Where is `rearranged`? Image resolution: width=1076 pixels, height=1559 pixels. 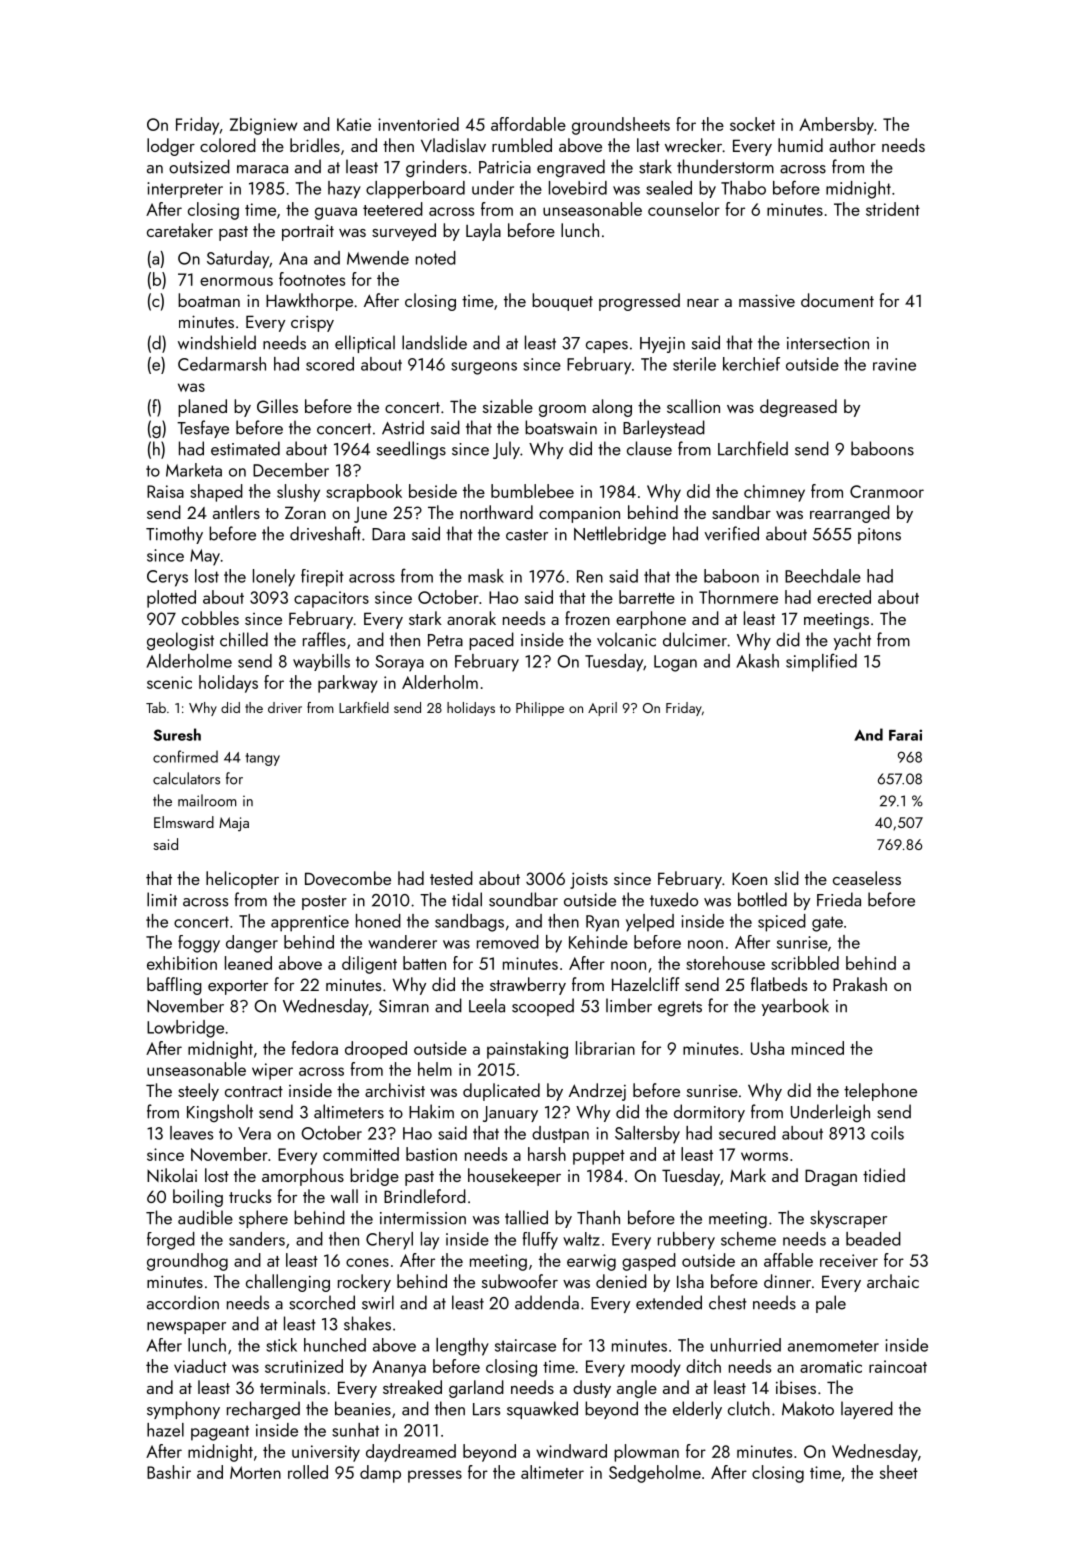 rearranged is located at coordinates (850, 514).
